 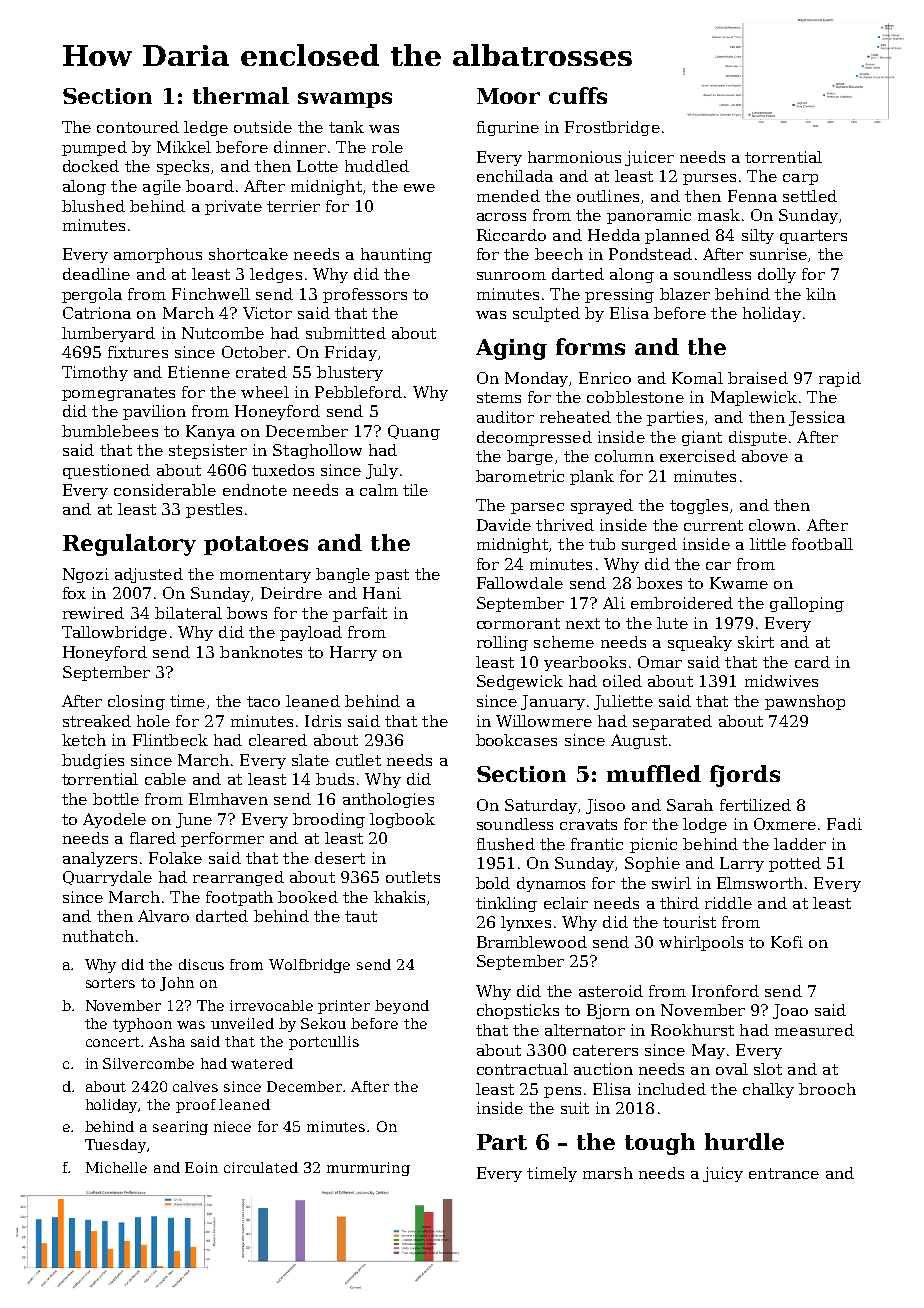 What do you see at coordinates (116, 1167) in the screenshot?
I see `Michelle` at bounding box center [116, 1167].
